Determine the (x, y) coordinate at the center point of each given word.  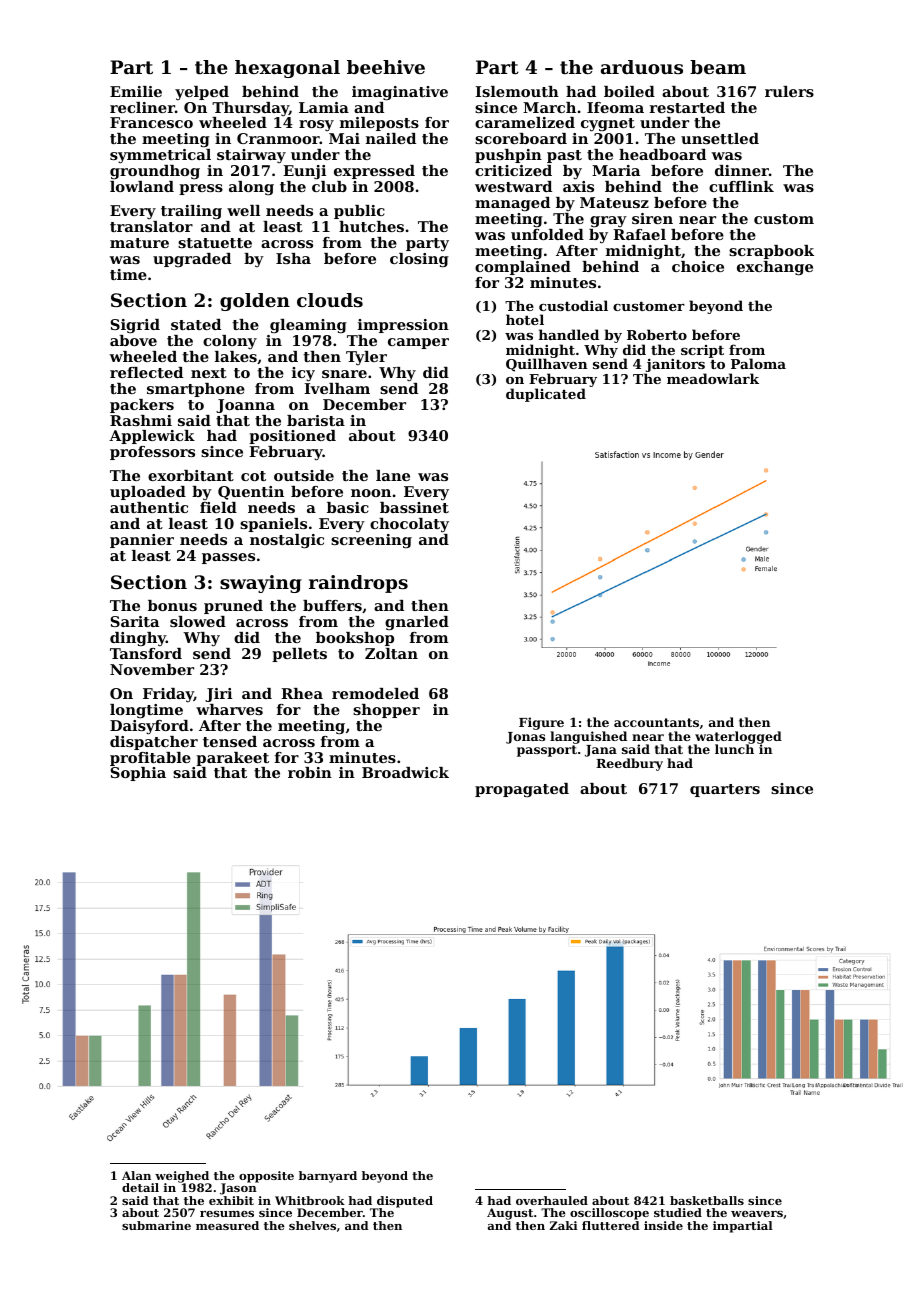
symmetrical (160, 156)
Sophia (138, 774)
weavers (757, 1214)
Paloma (758, 363)
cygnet (608, 125)
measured (227, 1225)
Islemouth (517, 91)
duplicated (546, 395)
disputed (405, 1202)
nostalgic (287, 541)
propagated (522, 790)
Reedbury (629, 764)
